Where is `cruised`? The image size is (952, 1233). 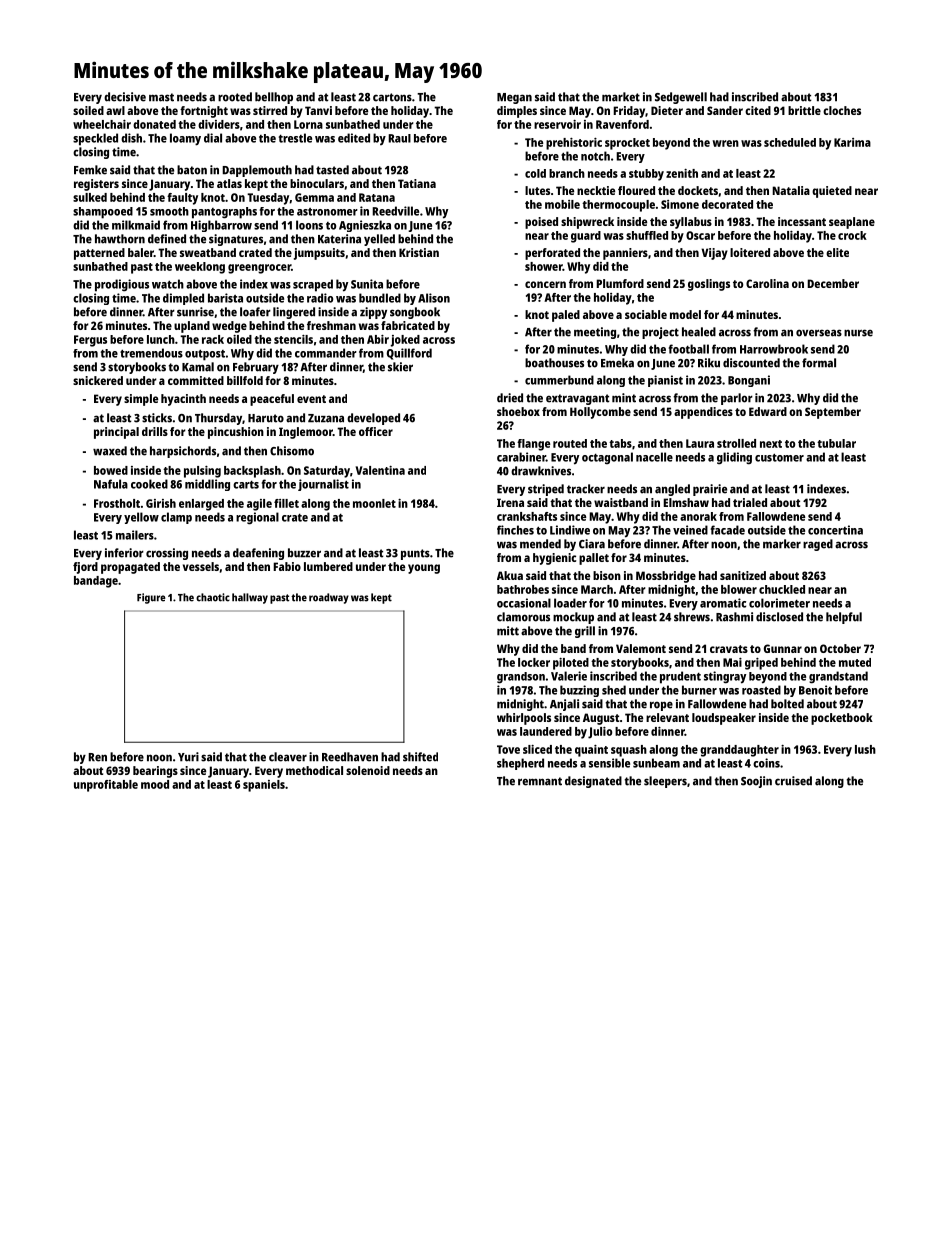 cruised is located at coordinates (793, 781).
